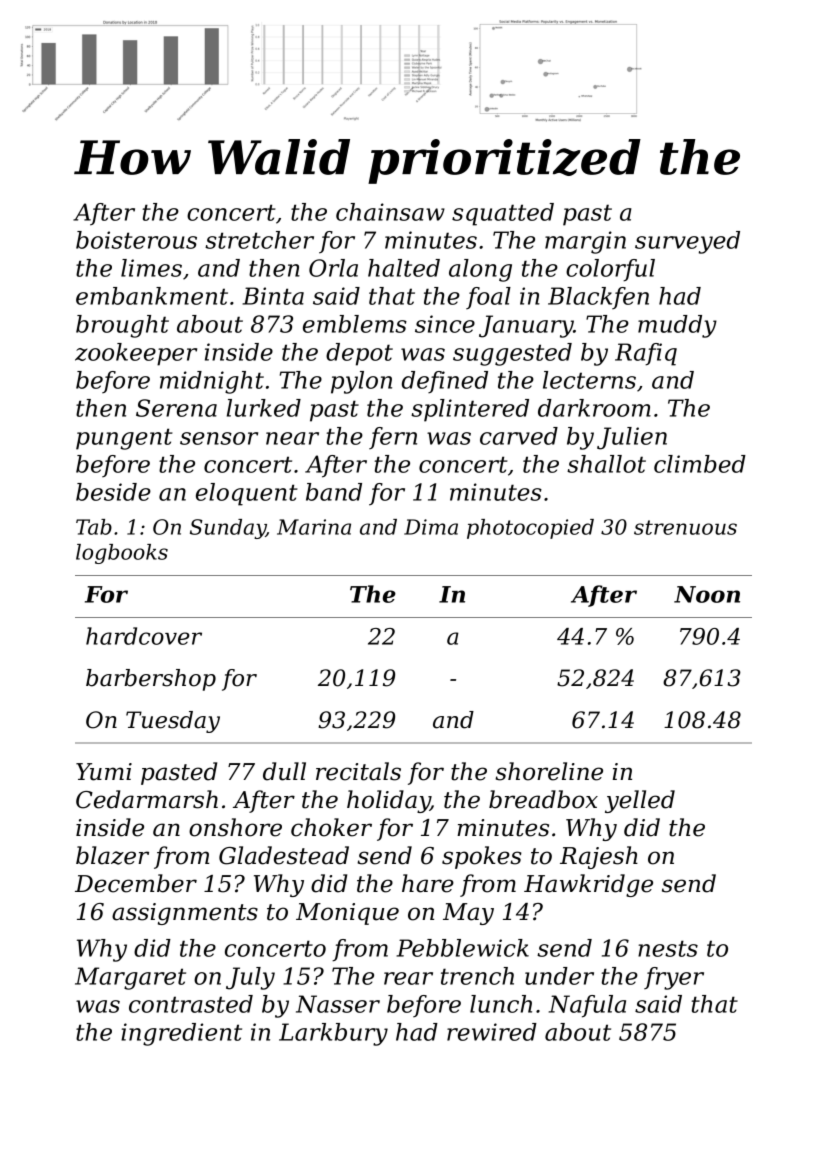 This screenshot has width=827, height=1173. I want to click on stretcher, so click(259, 240).
